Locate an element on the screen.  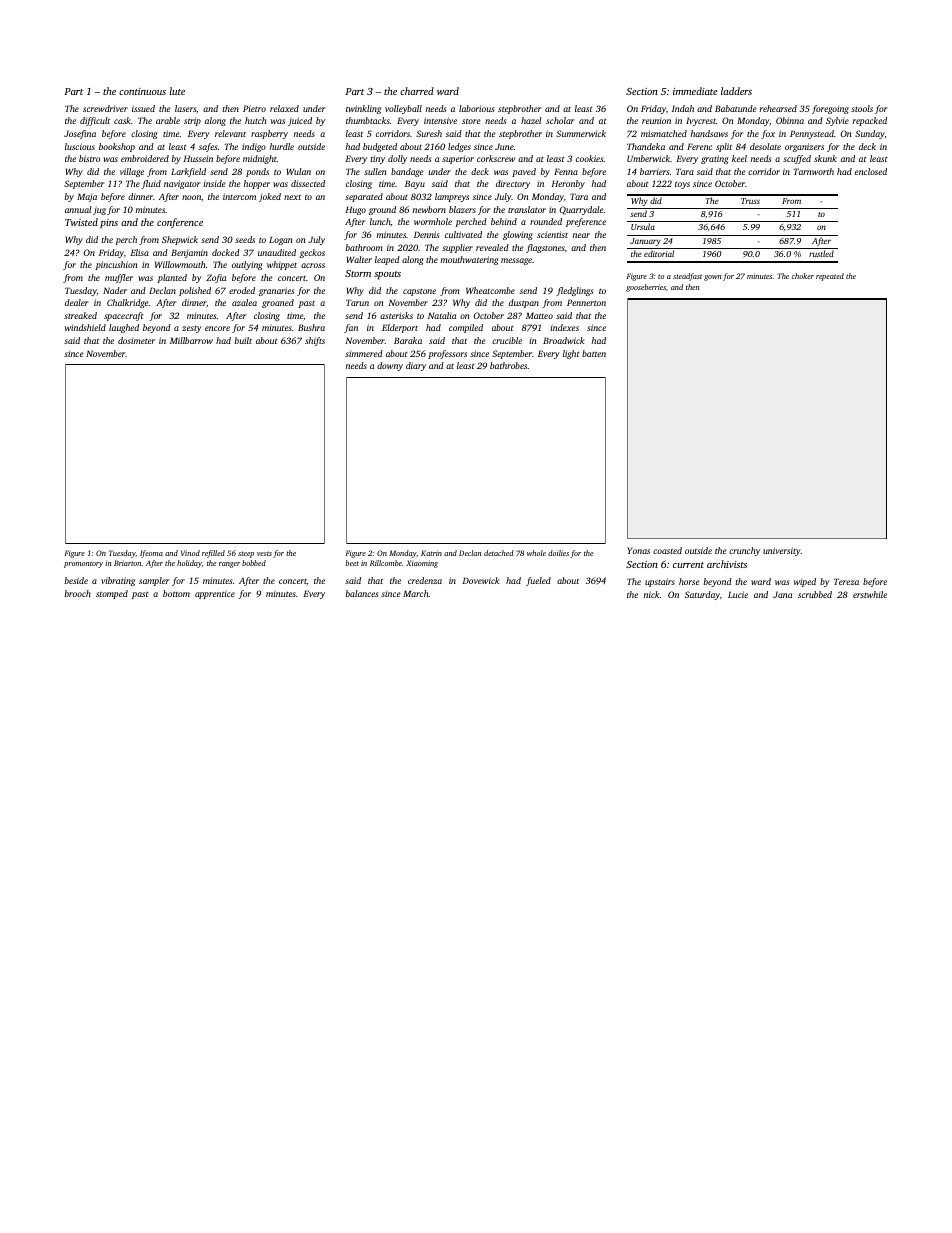
batten is located at coordinates (594, 353).
